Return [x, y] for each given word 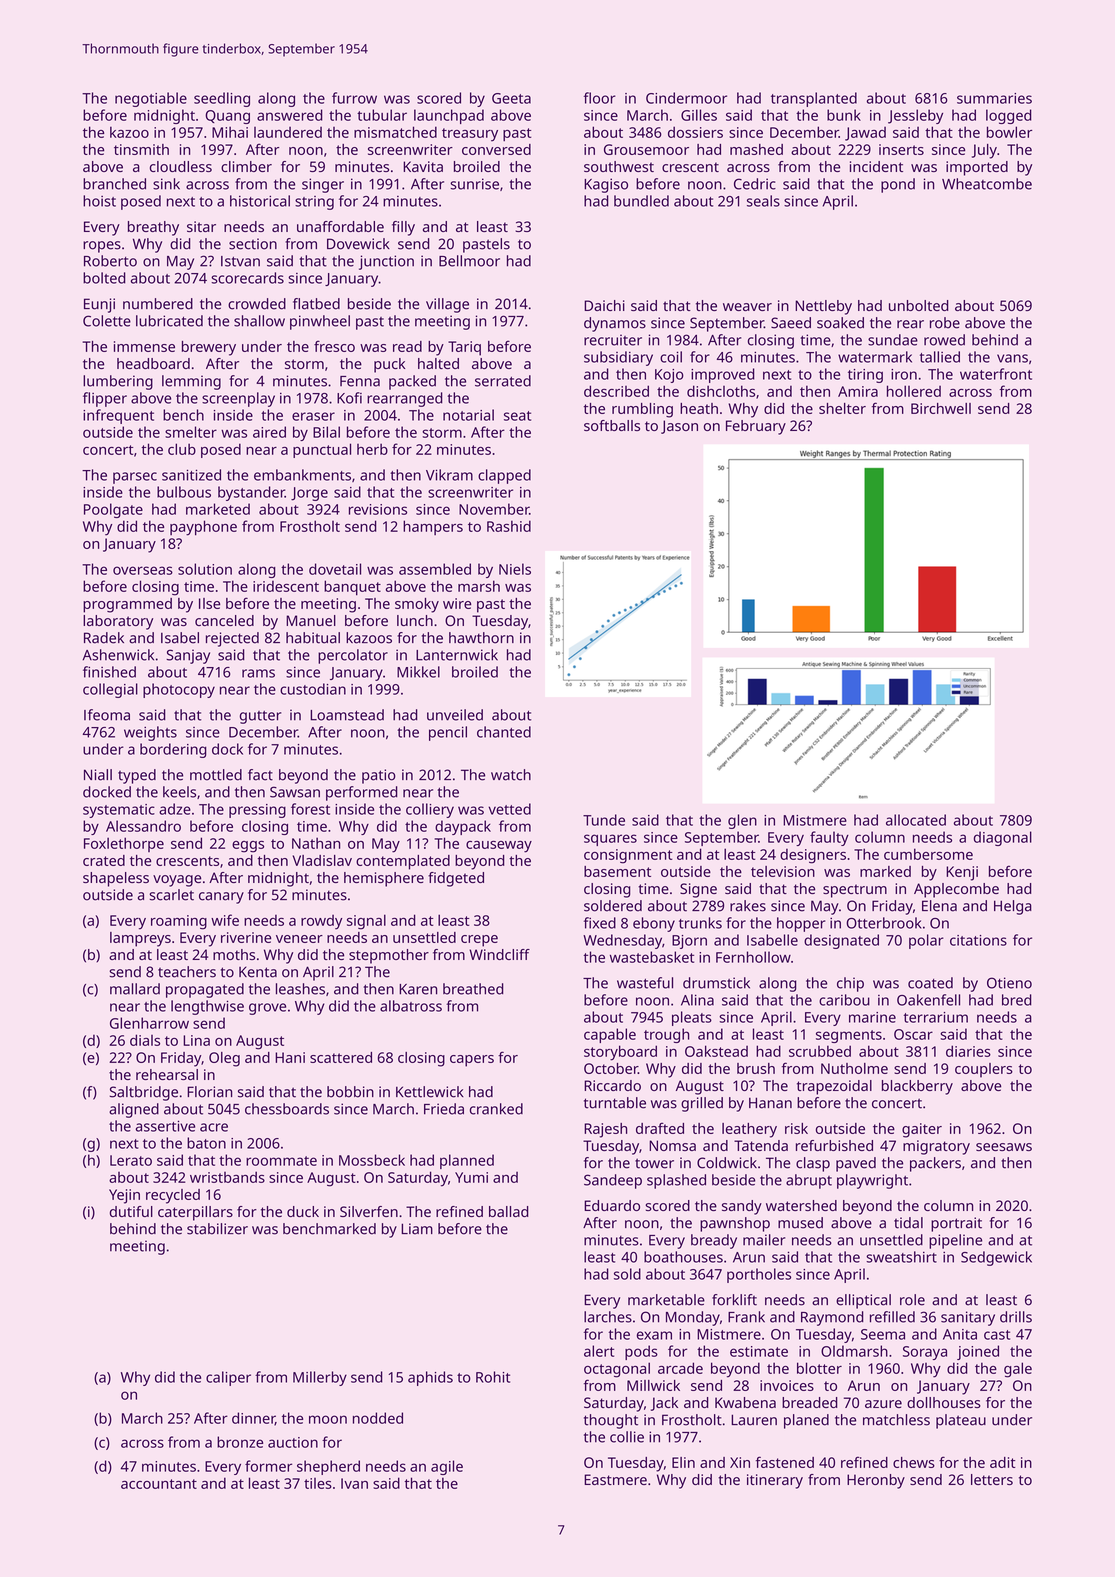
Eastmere [615, 1479]
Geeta [511, 98]
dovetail [335, 569]
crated [104, 860]
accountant [159, 1484]
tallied [940, 357]
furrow [354, 98]
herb [372, 449]
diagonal [1003, 838]
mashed [756, 149]
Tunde [604, 820]
